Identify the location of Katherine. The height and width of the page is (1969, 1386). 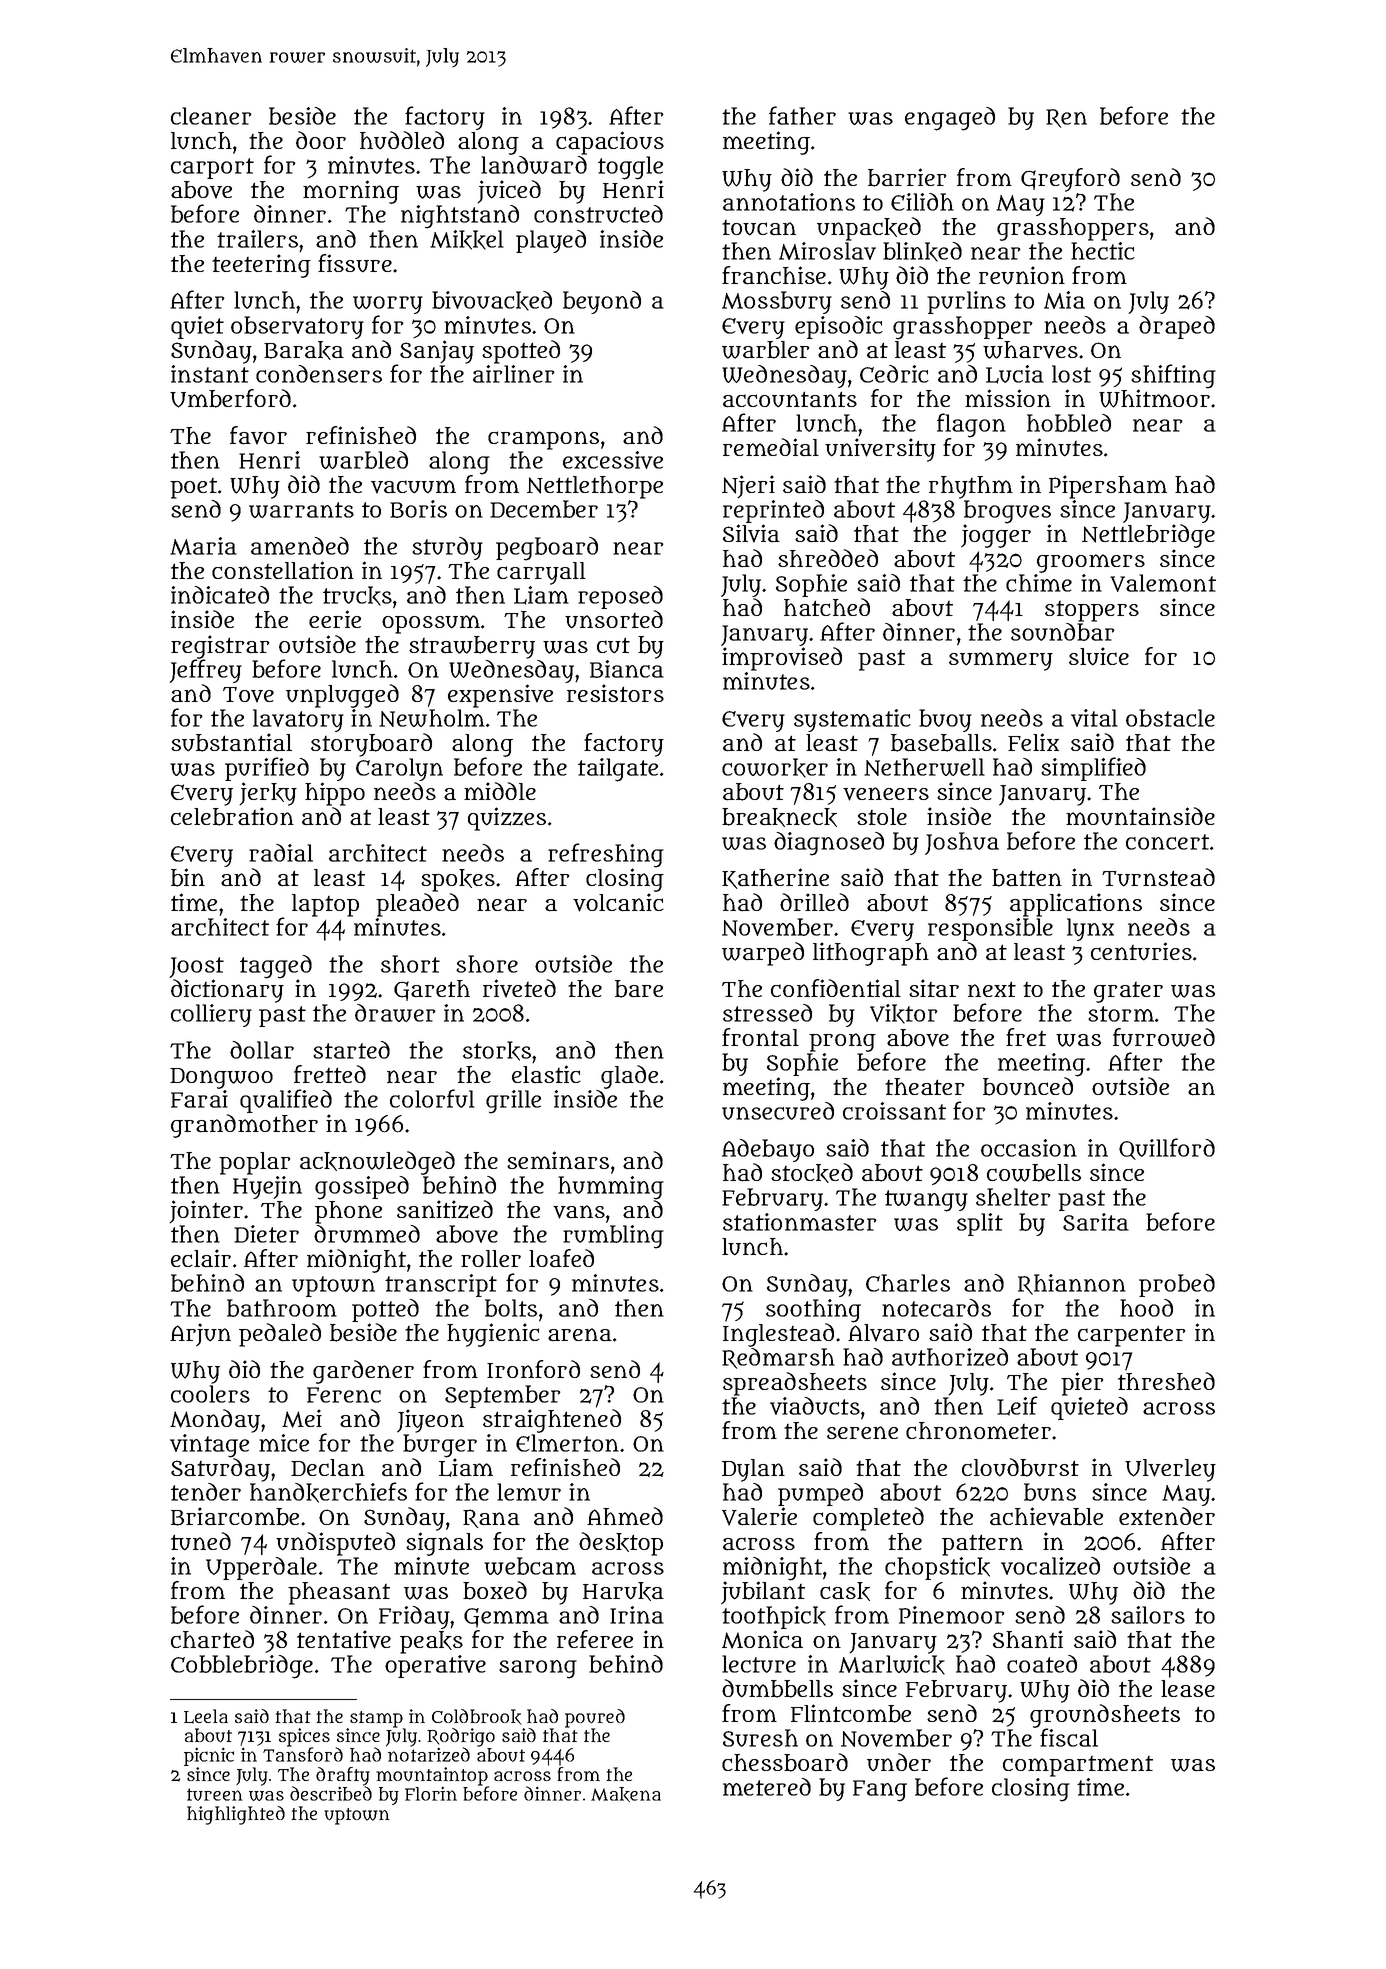
(775, 878).
